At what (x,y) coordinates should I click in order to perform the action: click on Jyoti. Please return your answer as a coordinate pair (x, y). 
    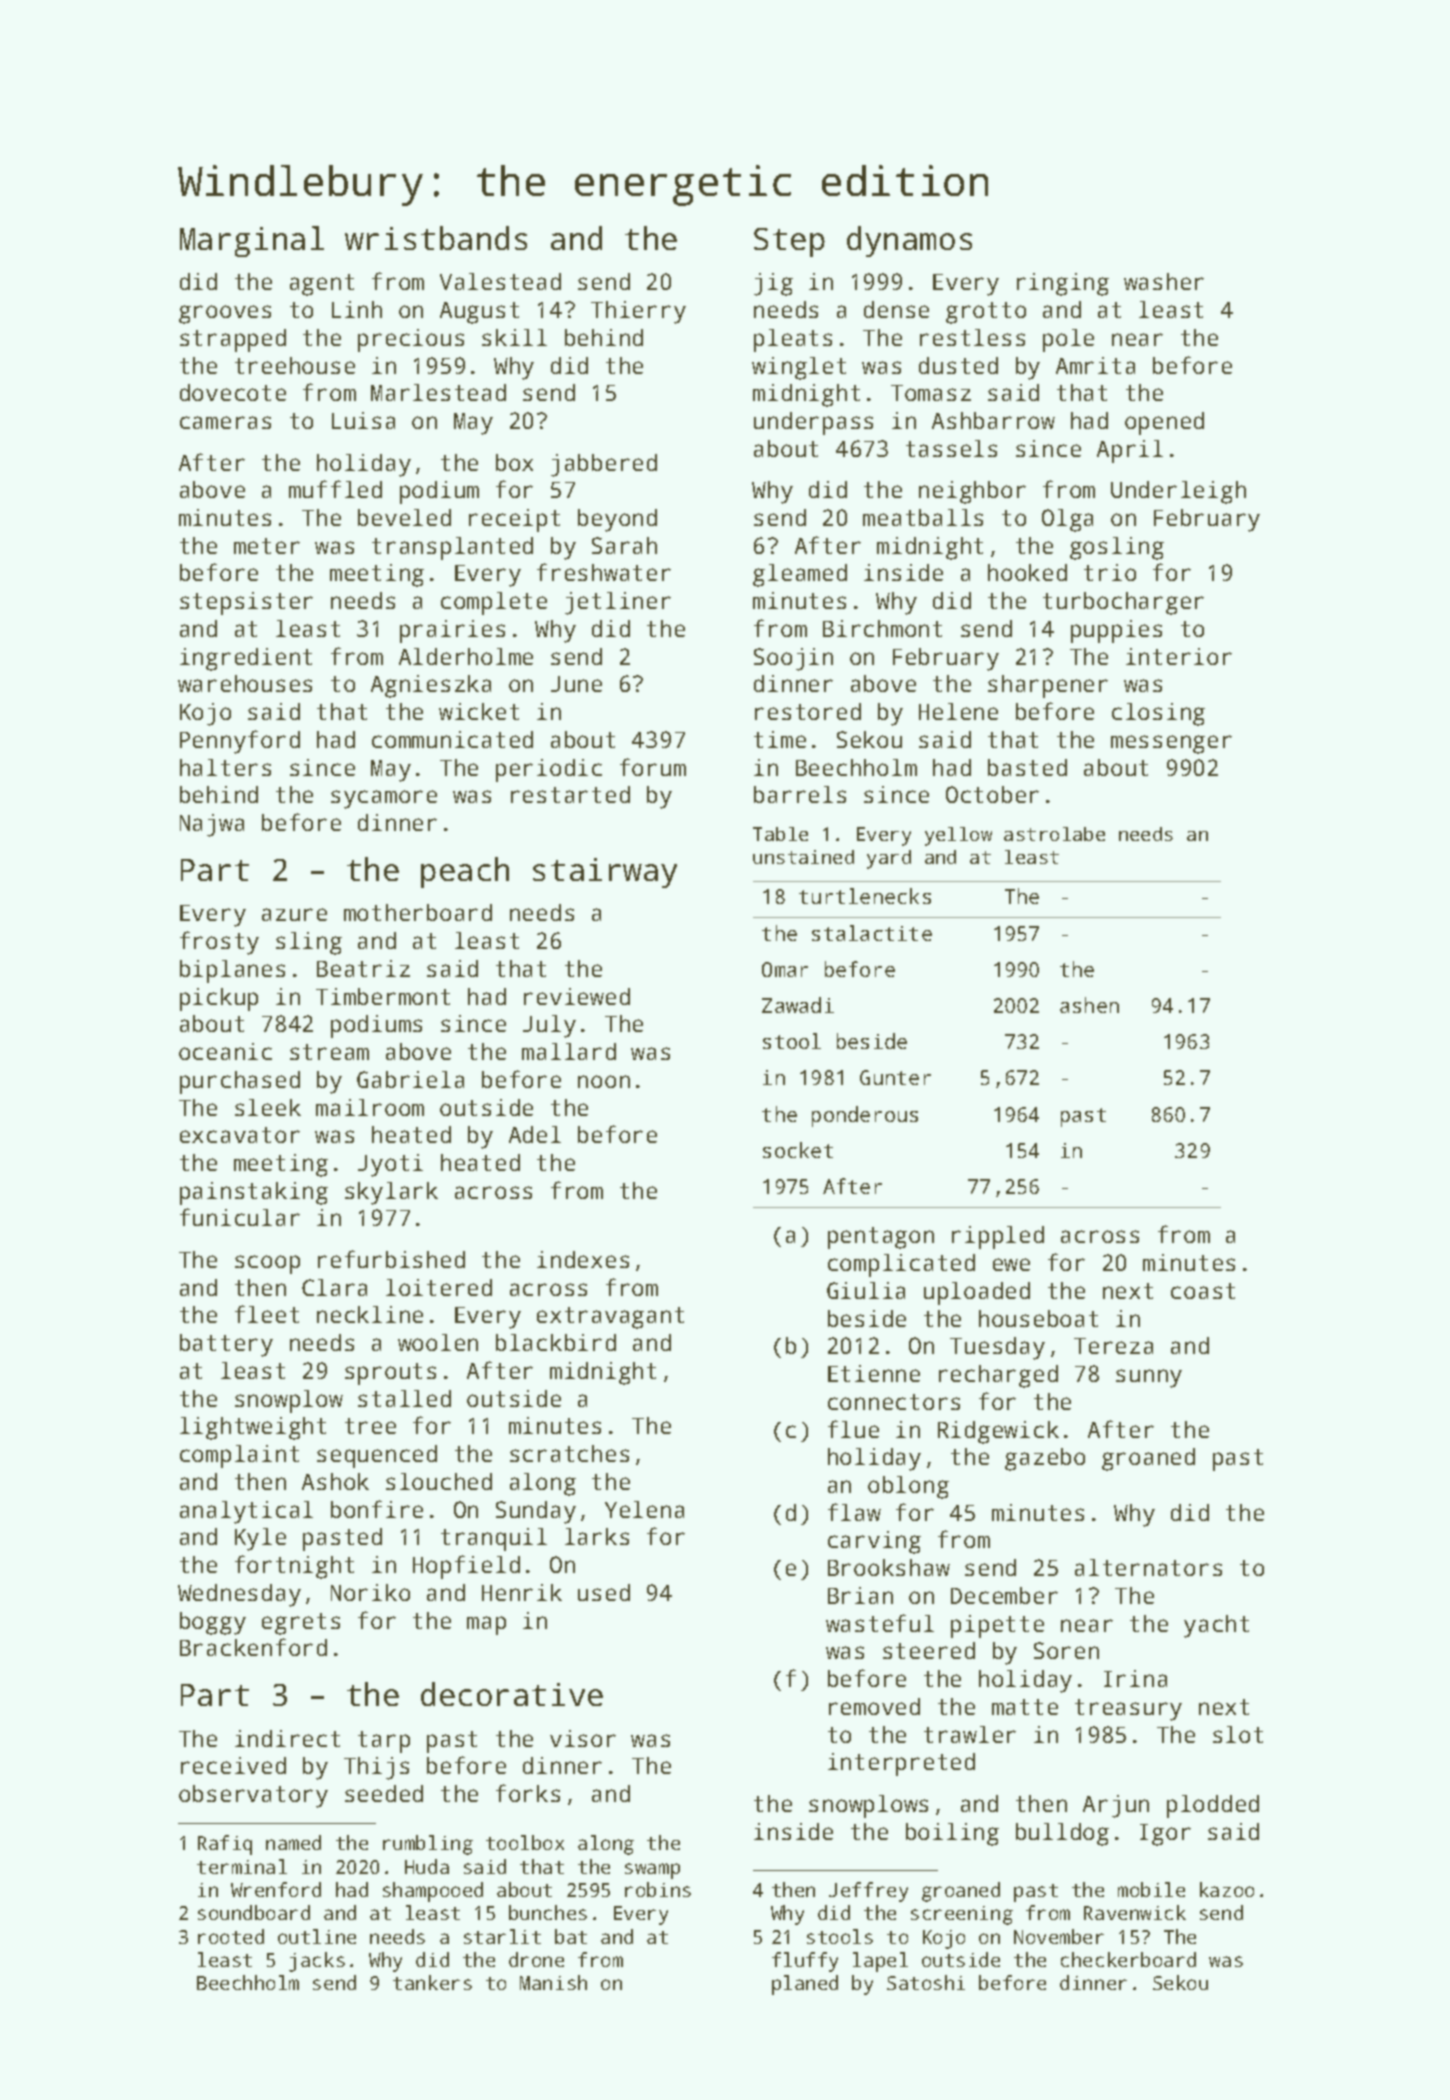
    Looking at the image, I should click on (390, 1165).
